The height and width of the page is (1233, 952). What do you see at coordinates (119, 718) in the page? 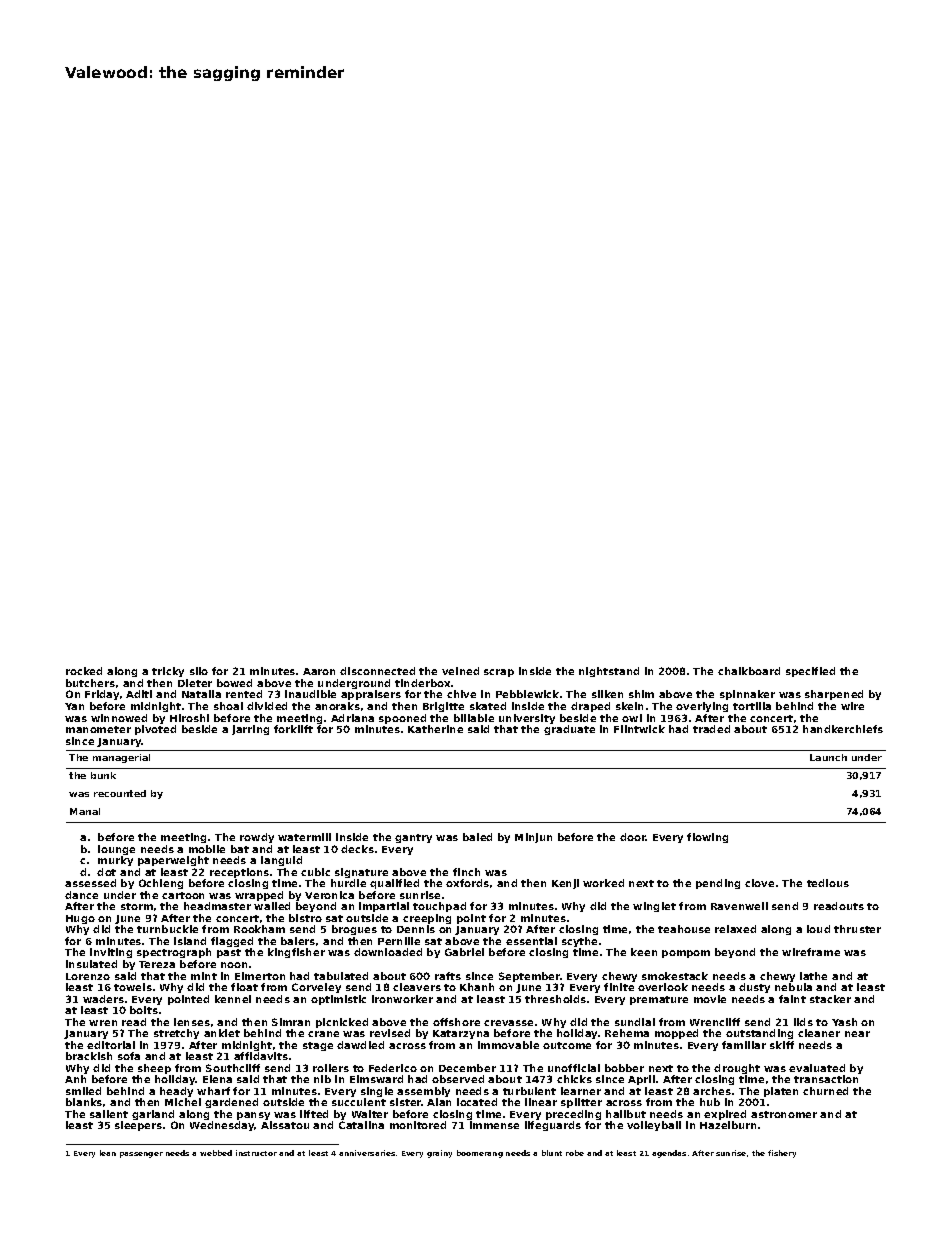
I see `winnowed` at bounding box center [119, 718].
